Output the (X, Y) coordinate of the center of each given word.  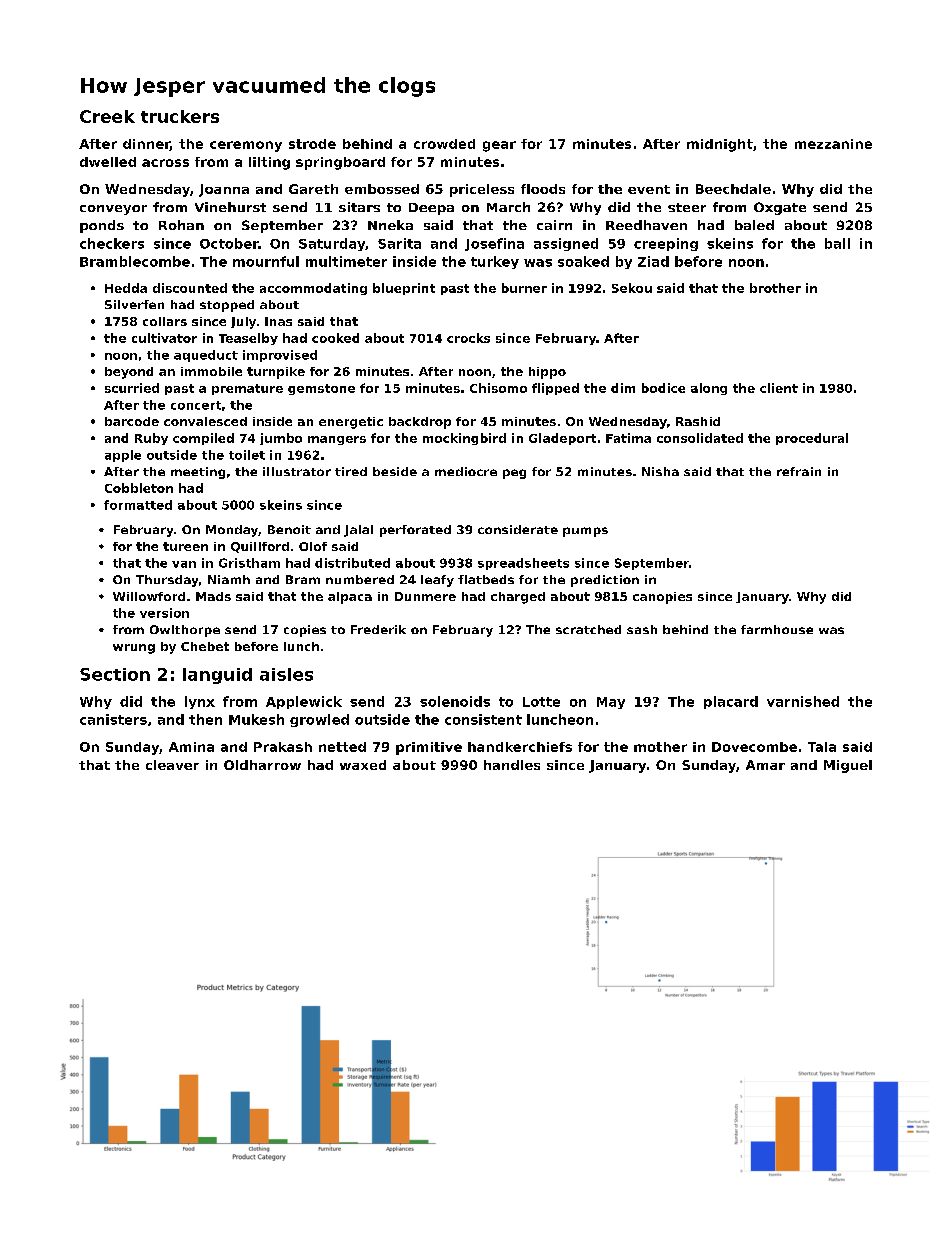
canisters (113, 719)
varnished (803, 701)
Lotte (541, 702)
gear (499, 146)
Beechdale (733, 189)
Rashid (698, 421)
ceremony (246, 146)
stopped (227, 306)
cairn (554, 225)
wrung (134, 649)
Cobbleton (139, 488)
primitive (429, 748)
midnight (720, 145)
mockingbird (464, 439)
